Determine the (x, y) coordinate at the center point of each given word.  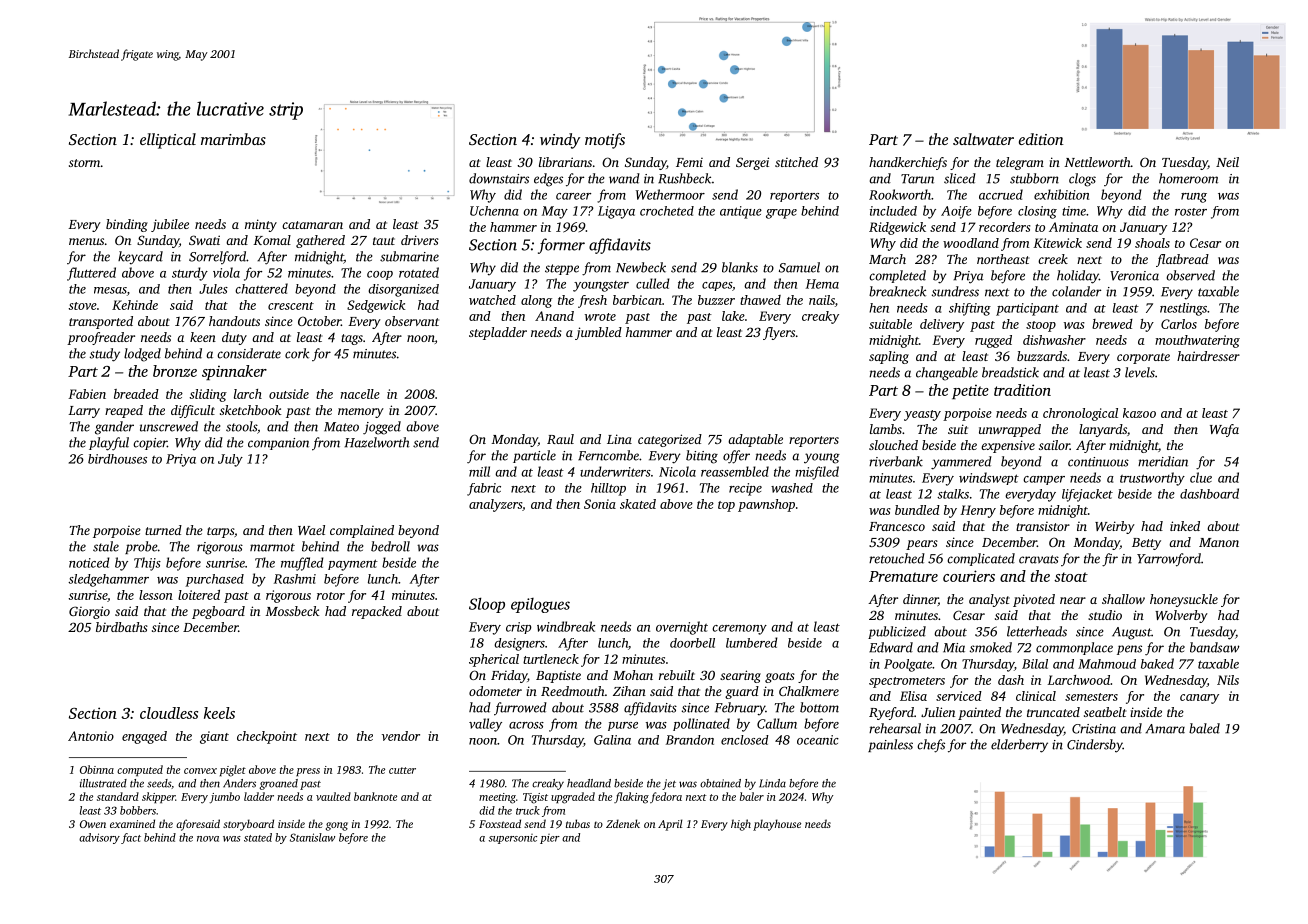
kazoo (1139, 413)
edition (1041, 139)
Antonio (91, 736)
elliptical (168, 141)
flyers (779, 333)
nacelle (360, 394)
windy (560, 141)
